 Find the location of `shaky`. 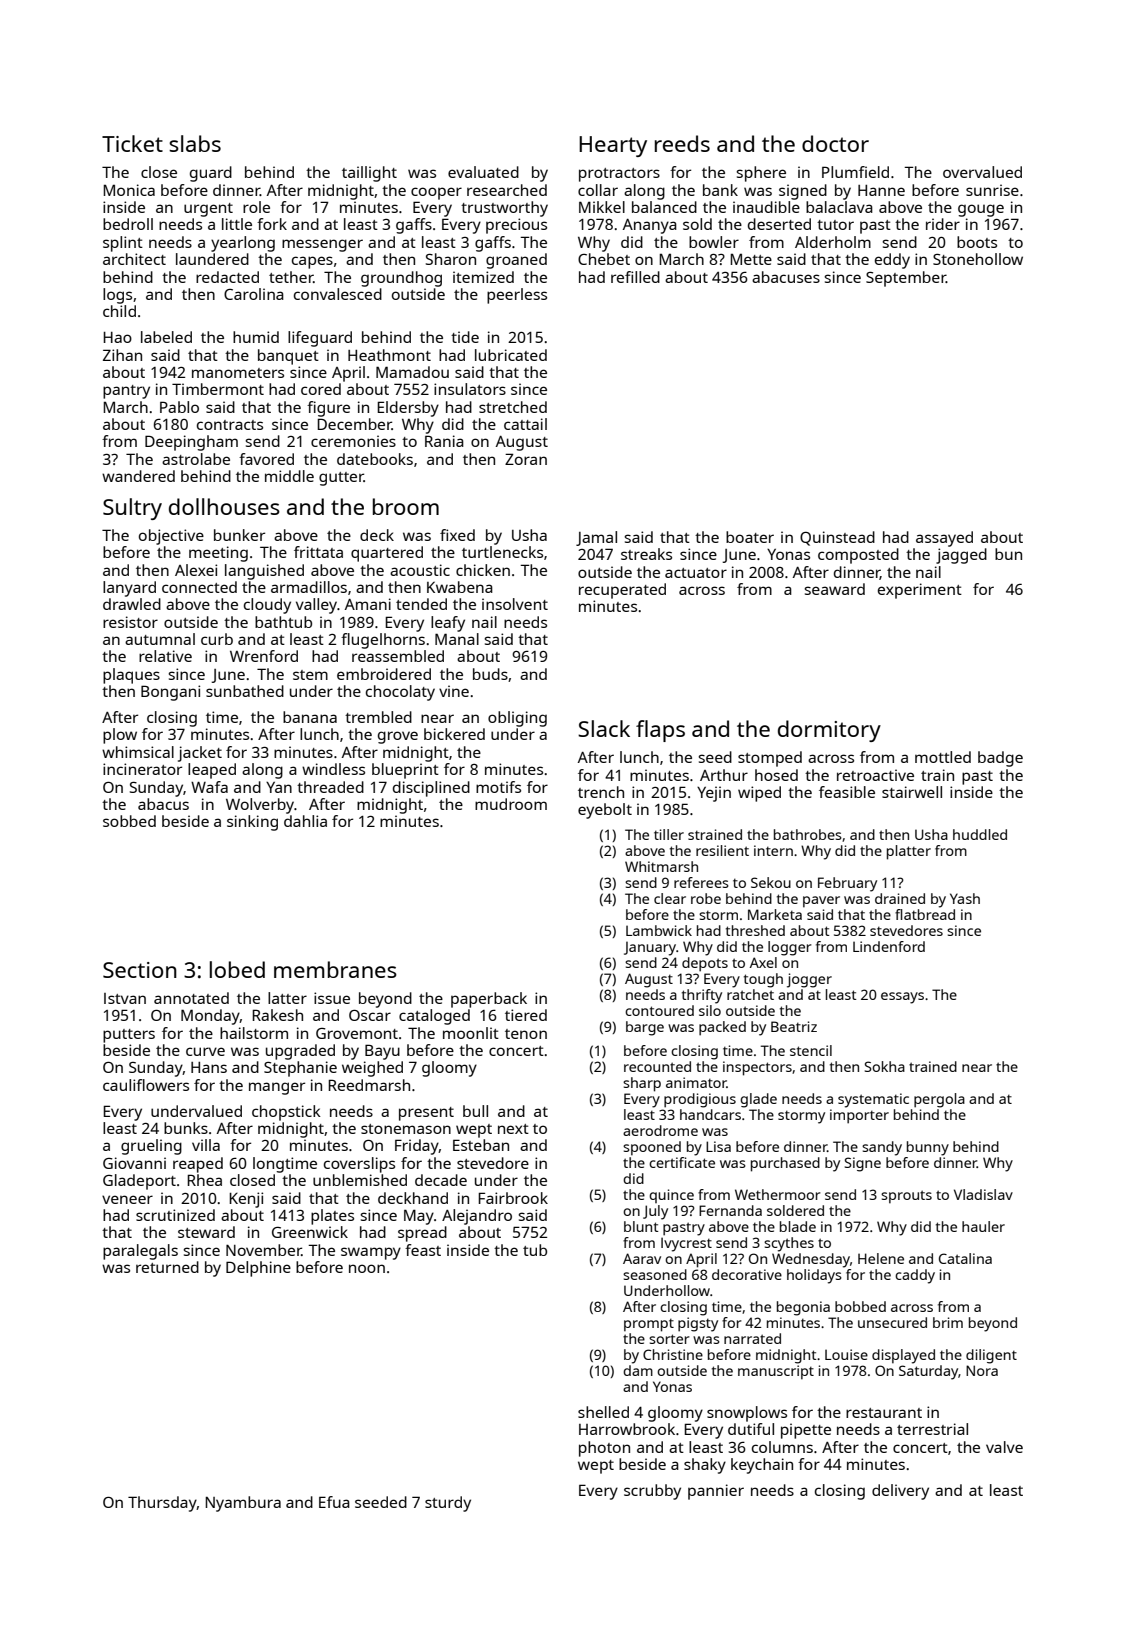

shaky is located at coordinates (705, 1466).
